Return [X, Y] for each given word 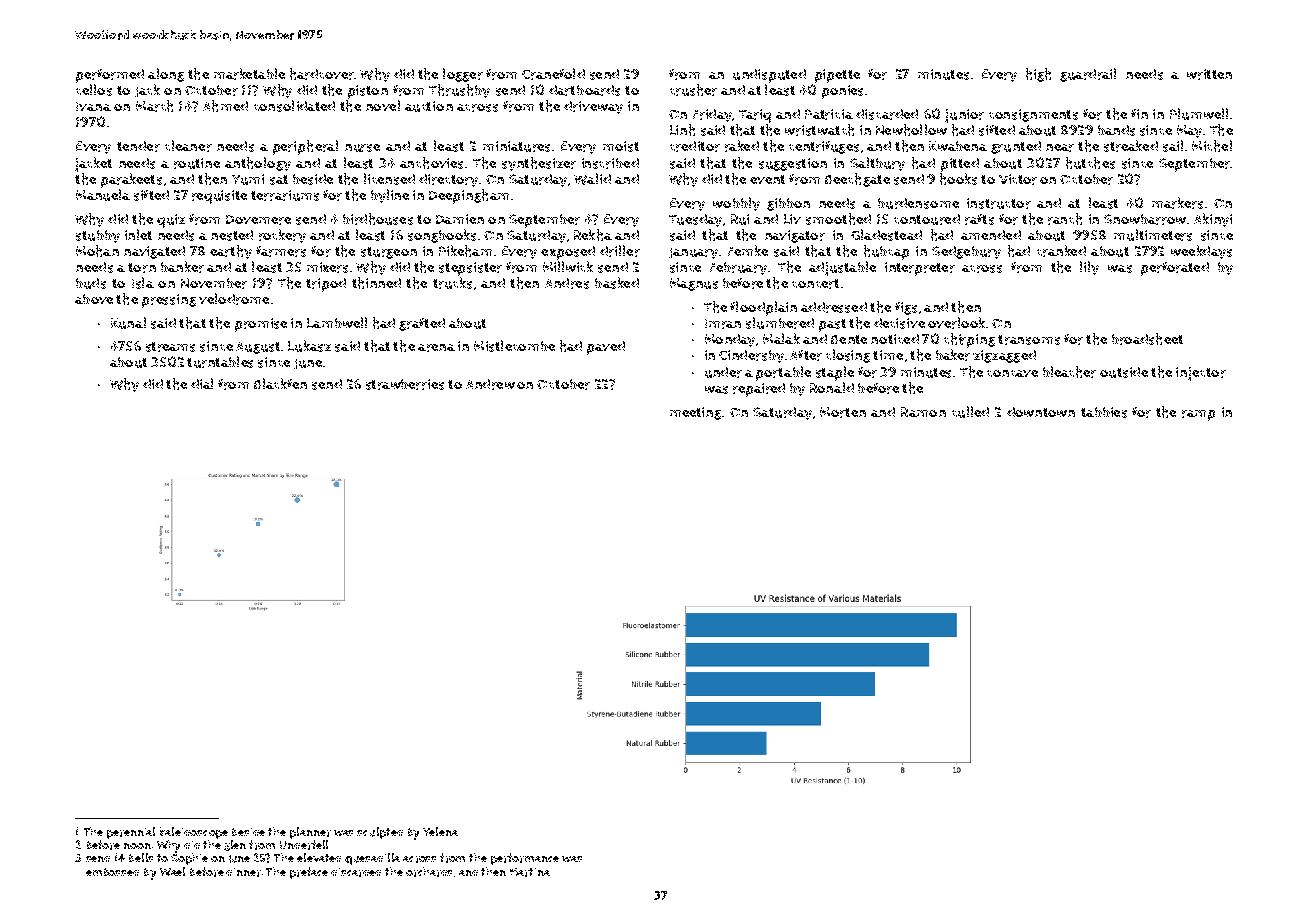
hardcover [322, 74]
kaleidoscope [194, 833]
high [1038, 75]
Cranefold [553, 74]
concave [1012, 373]
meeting [695, 413]
